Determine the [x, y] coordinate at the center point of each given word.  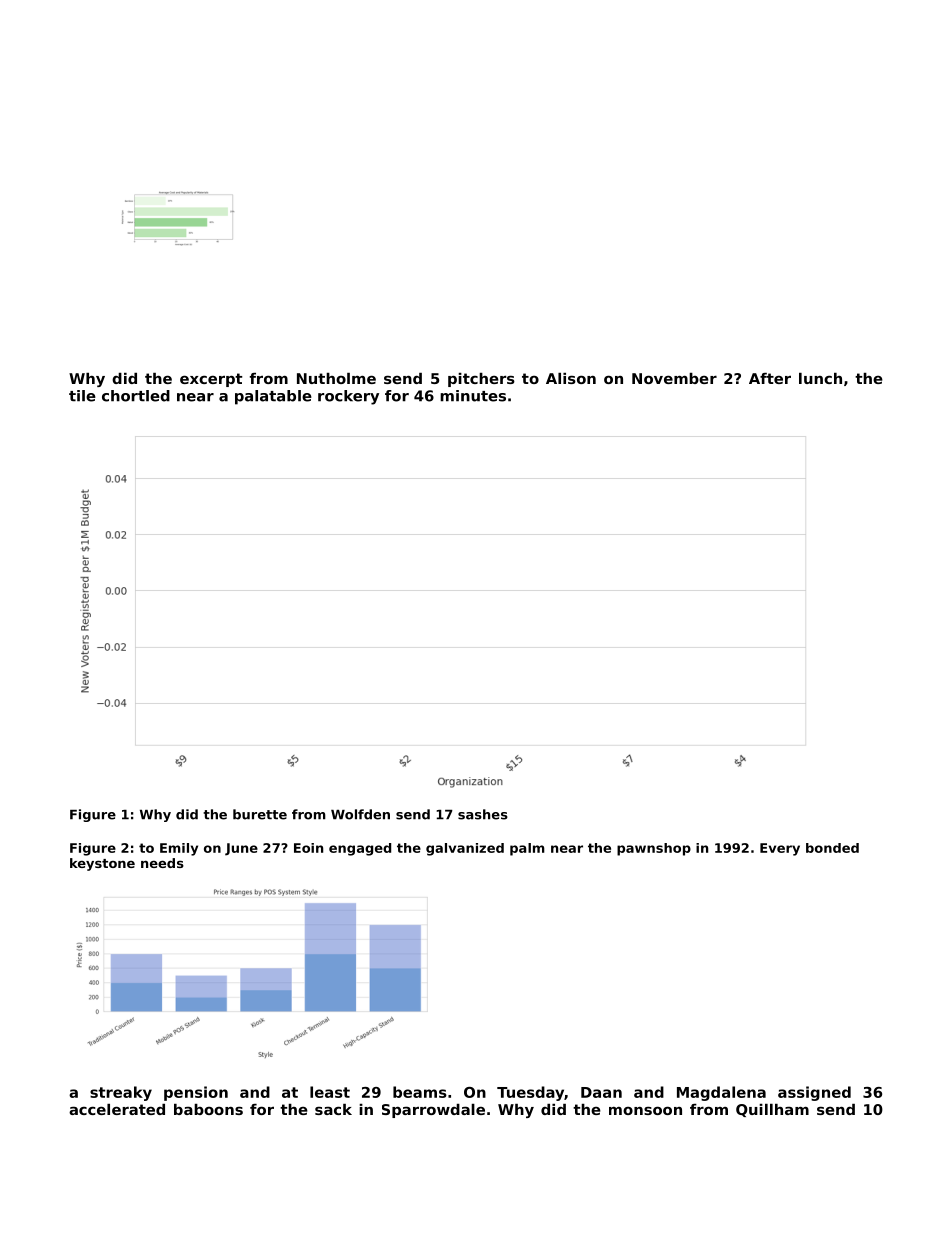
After [770, 378]
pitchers [481, 380]
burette [260, 814]
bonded [832, 848]
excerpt [211, 380]
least [330, 1092]
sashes [483, 814]
